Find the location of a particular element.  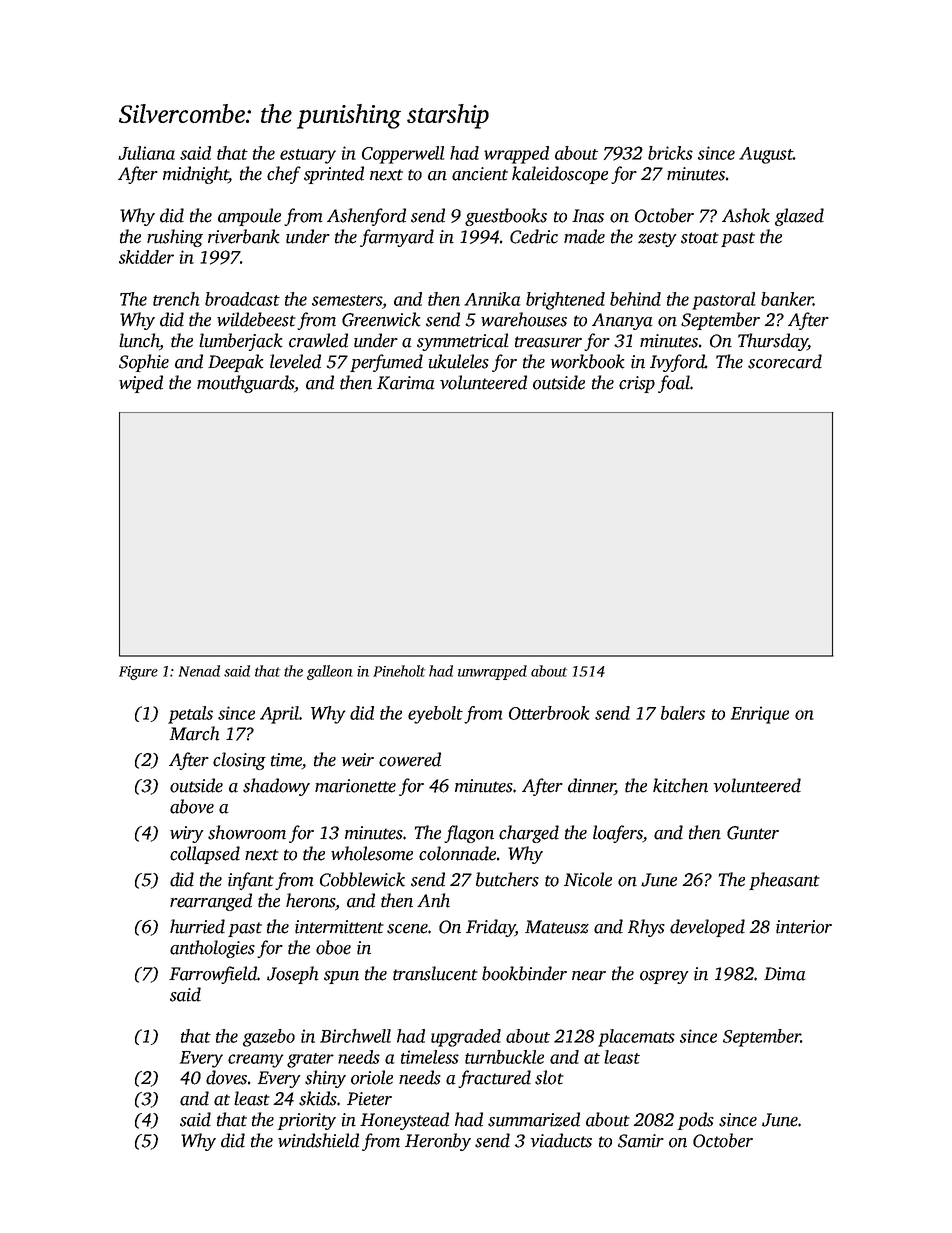

scorecard is located at coordinates (785, 361).
